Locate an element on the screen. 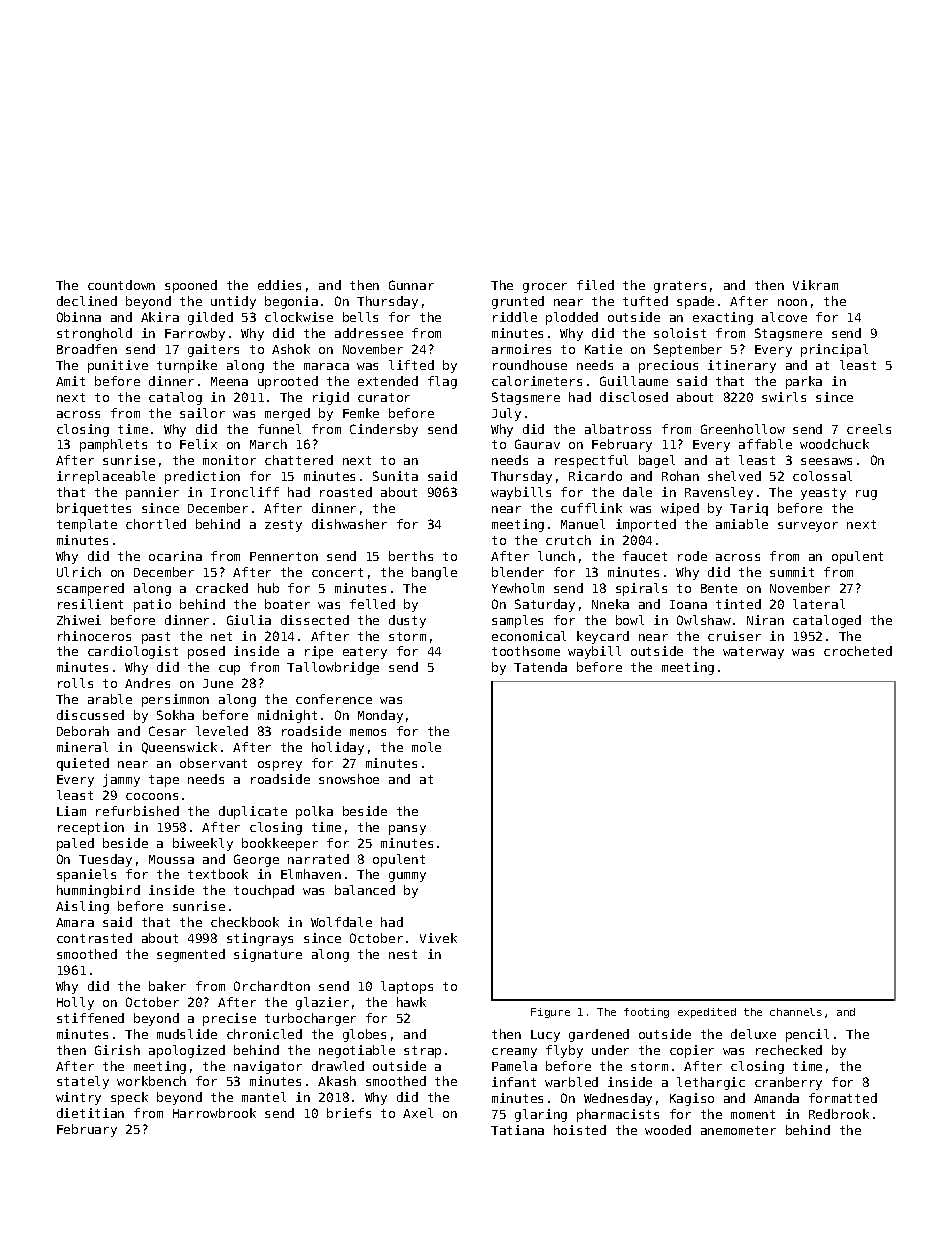  grocer is located at coordinates (545, 288).
